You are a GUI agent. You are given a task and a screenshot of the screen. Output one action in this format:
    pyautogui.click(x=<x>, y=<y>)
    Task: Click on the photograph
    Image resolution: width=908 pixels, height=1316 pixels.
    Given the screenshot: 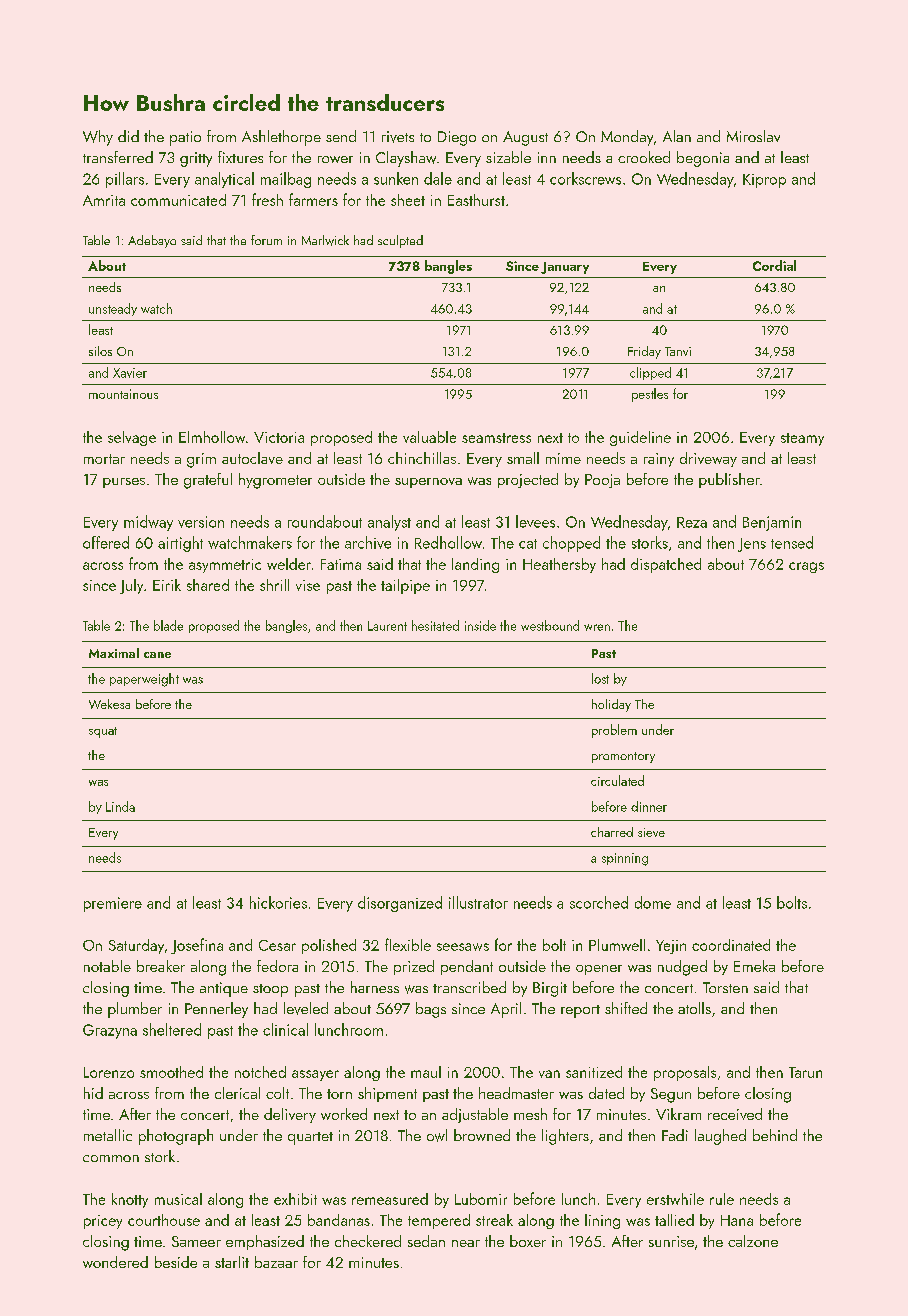 What is the action you would take?
    pyautogui.click(x=176, y=1137)
